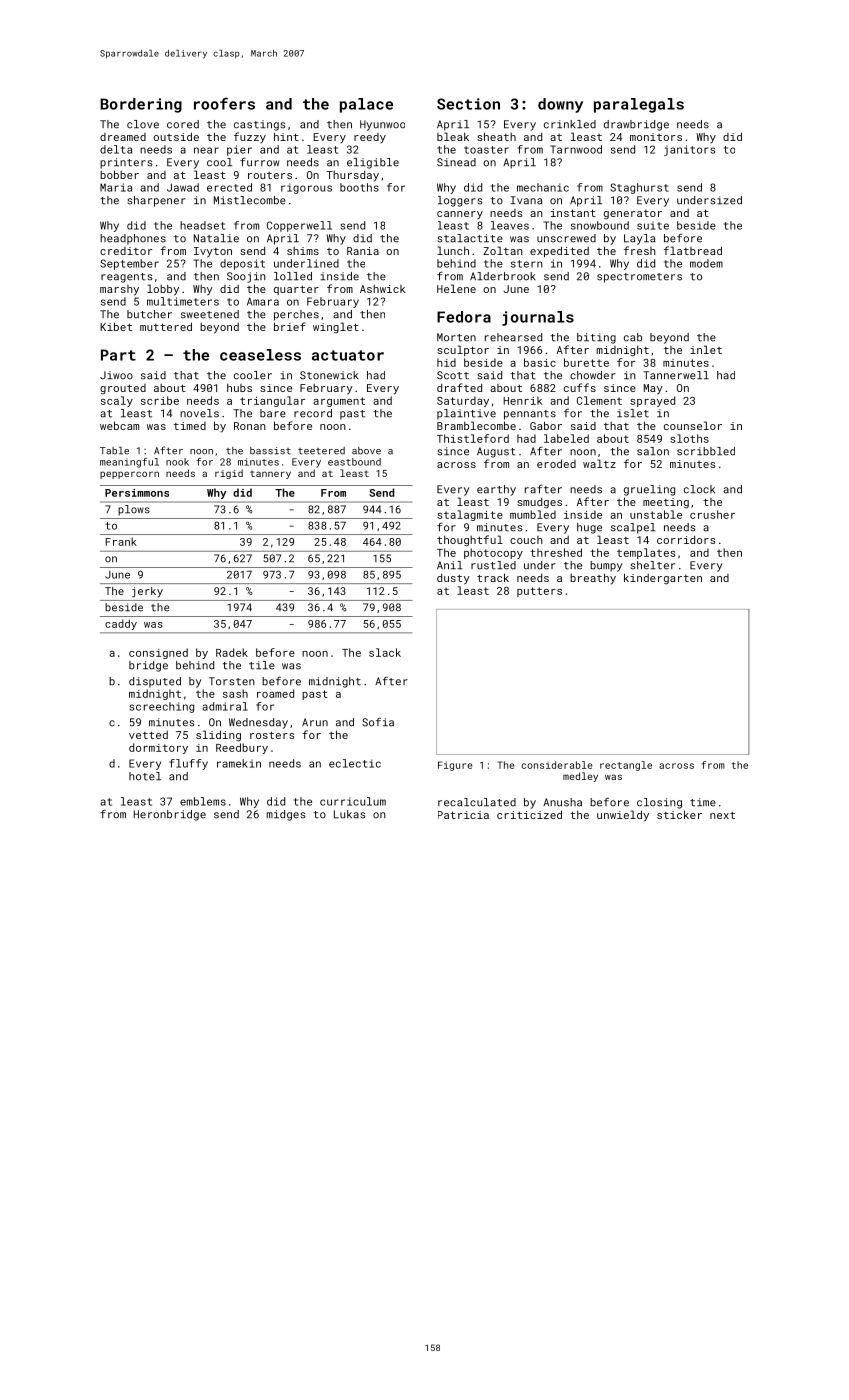 The width and height of the screenshot is (849, 1400). What do you see at coordinates (158, 653) in the screenshot?
I see `consigned` at bounding box center [158, 653].
